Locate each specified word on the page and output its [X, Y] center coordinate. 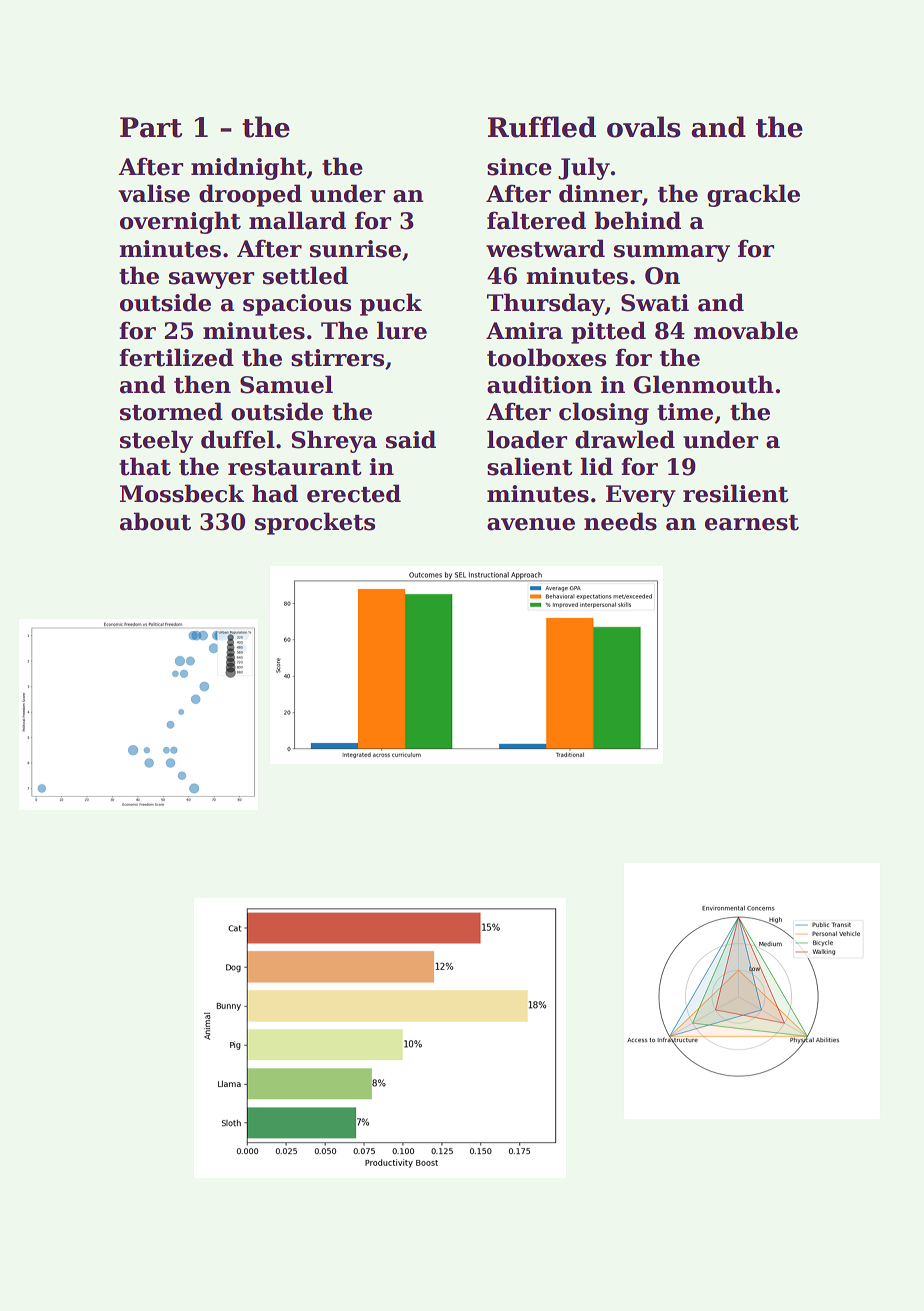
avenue [531, 524]
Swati [655, 303]
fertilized [176, 357]
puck [391, 304]
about [155, 521]
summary [672, 253]
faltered [536, 220]
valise [154, 193]
